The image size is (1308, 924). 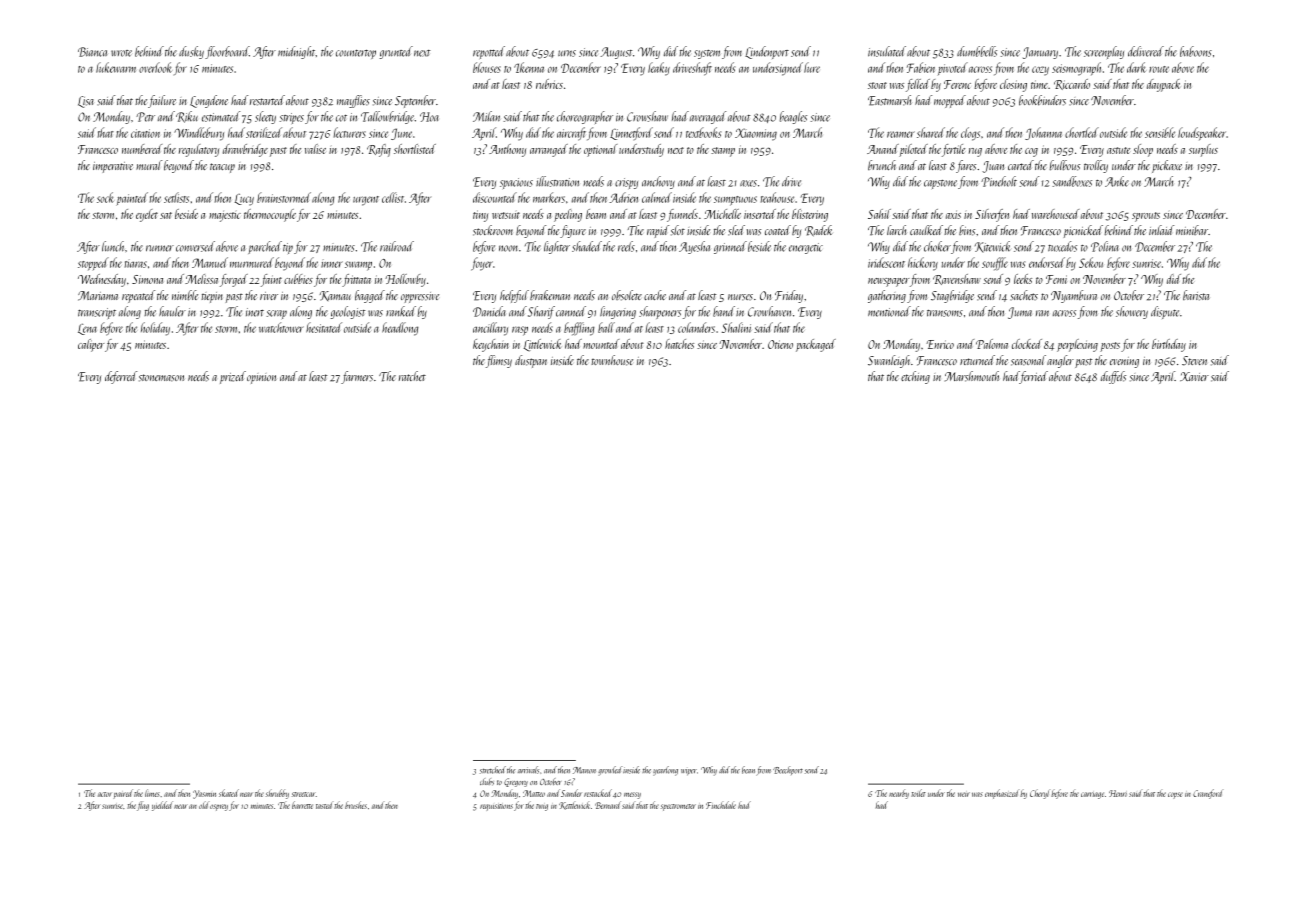 I want to click on ratchet, so click(x=412, y=376).
